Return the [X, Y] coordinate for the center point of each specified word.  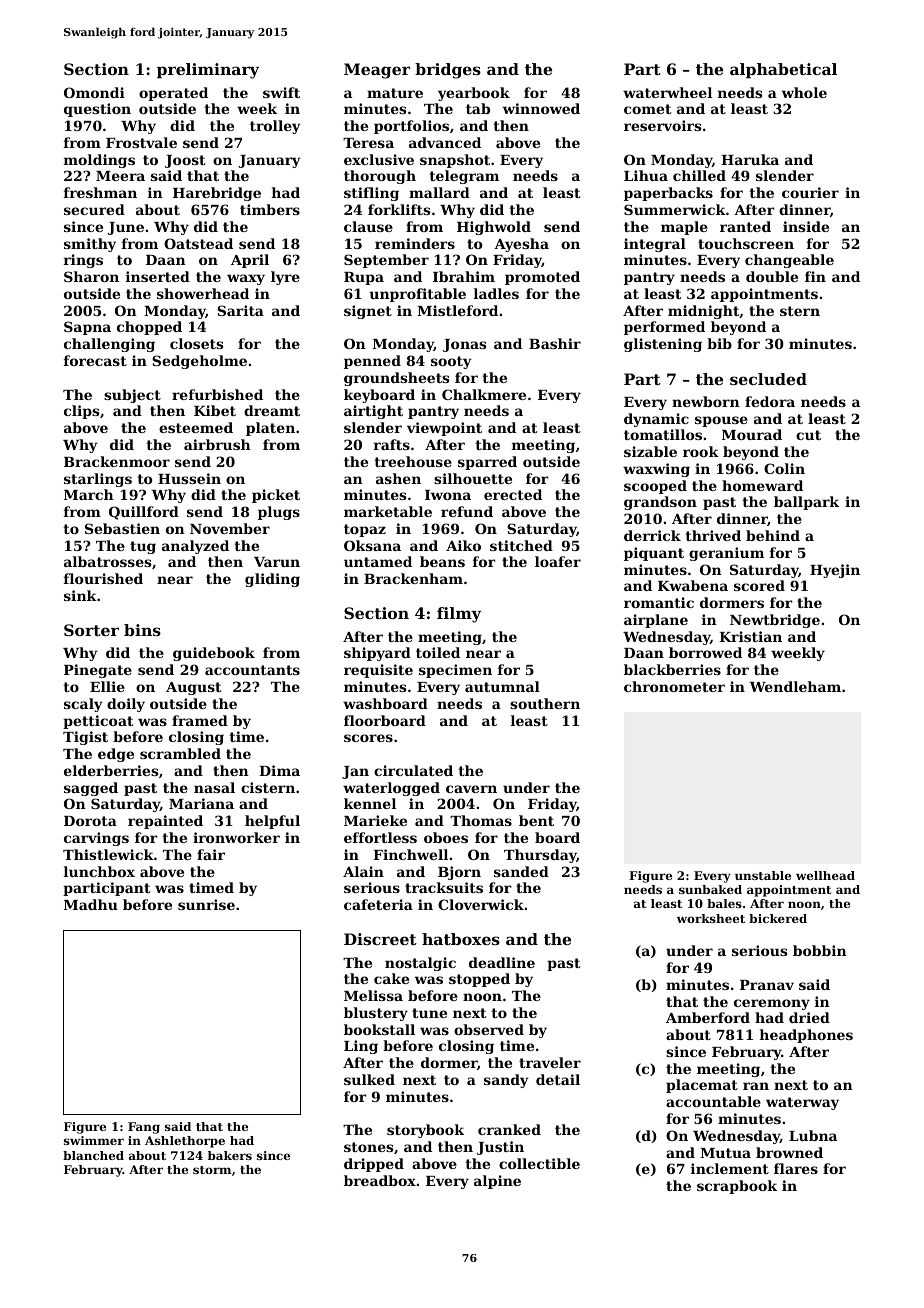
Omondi [94, 92]
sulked [369, 1079]
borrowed [705, 652]
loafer [558, 561]
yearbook [474, 94]
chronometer [674, 686]
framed [200, 720]
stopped [479, 980]
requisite [378, 671]
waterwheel [667, 92]
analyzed [195, 547]
